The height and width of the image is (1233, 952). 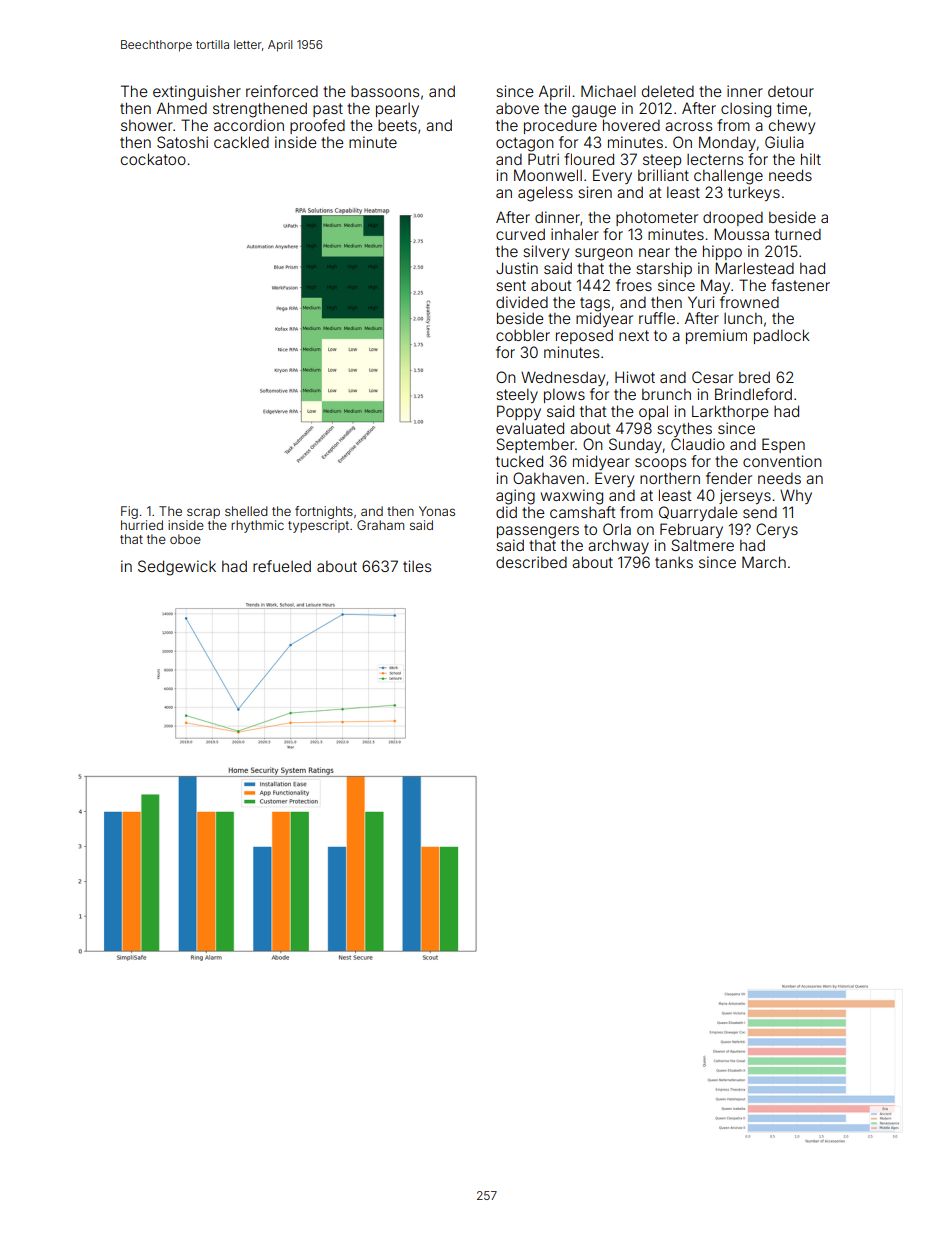 What do you see at coordinates (282, 566) in the image?
I see `refueled` at bounding box center [282, 566].
